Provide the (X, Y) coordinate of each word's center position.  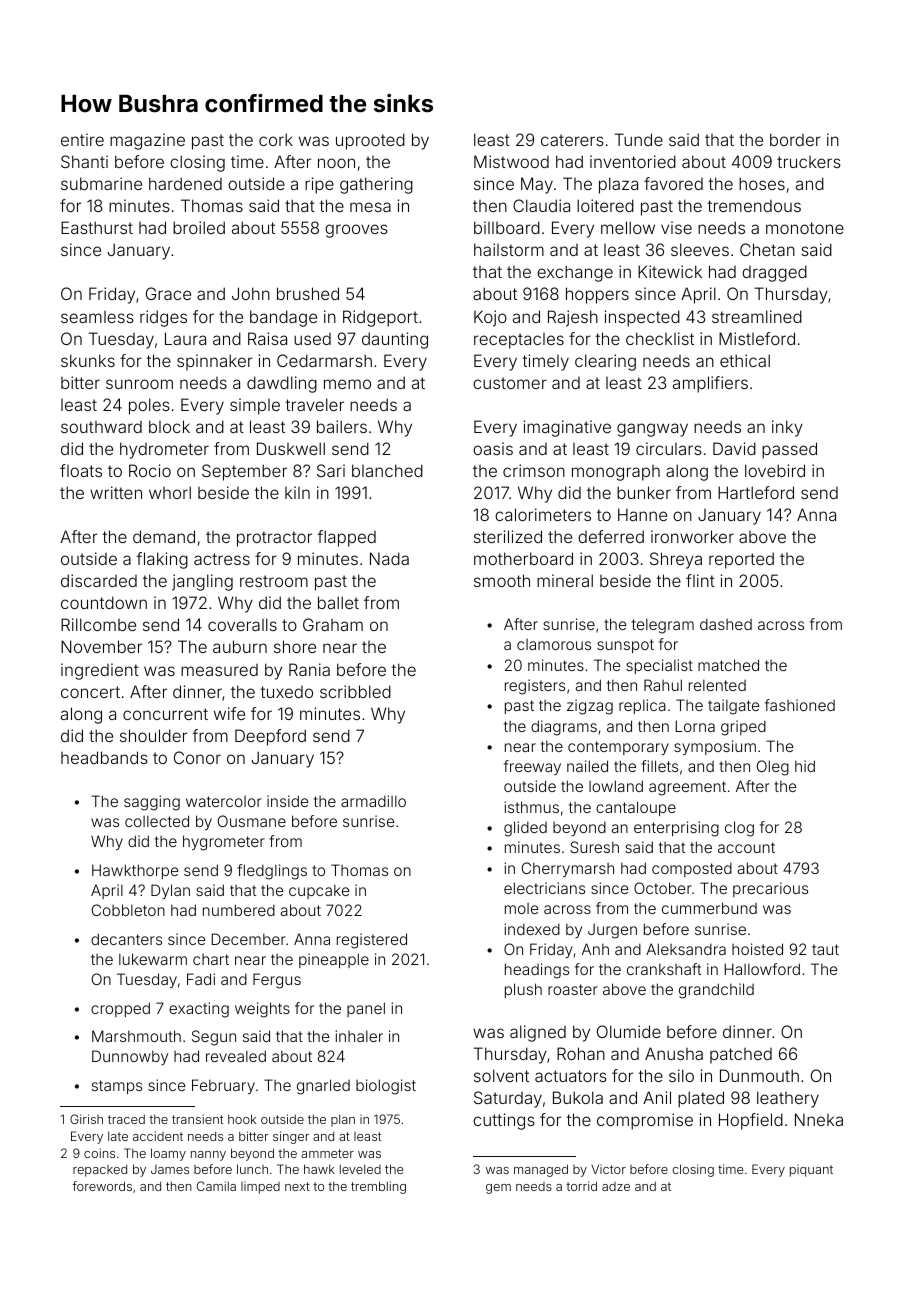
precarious (770, 889)
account (746, 847)
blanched (387, 470)
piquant (811, 1170)
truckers (809, 162)
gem (498, 1189)
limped (260, 1187)
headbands (104, 757)
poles (149, 406)
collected (157, 821)
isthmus (531, 807)
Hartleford (756, 492)
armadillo (373, 801)
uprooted (370, 141)
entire (82, 139)
